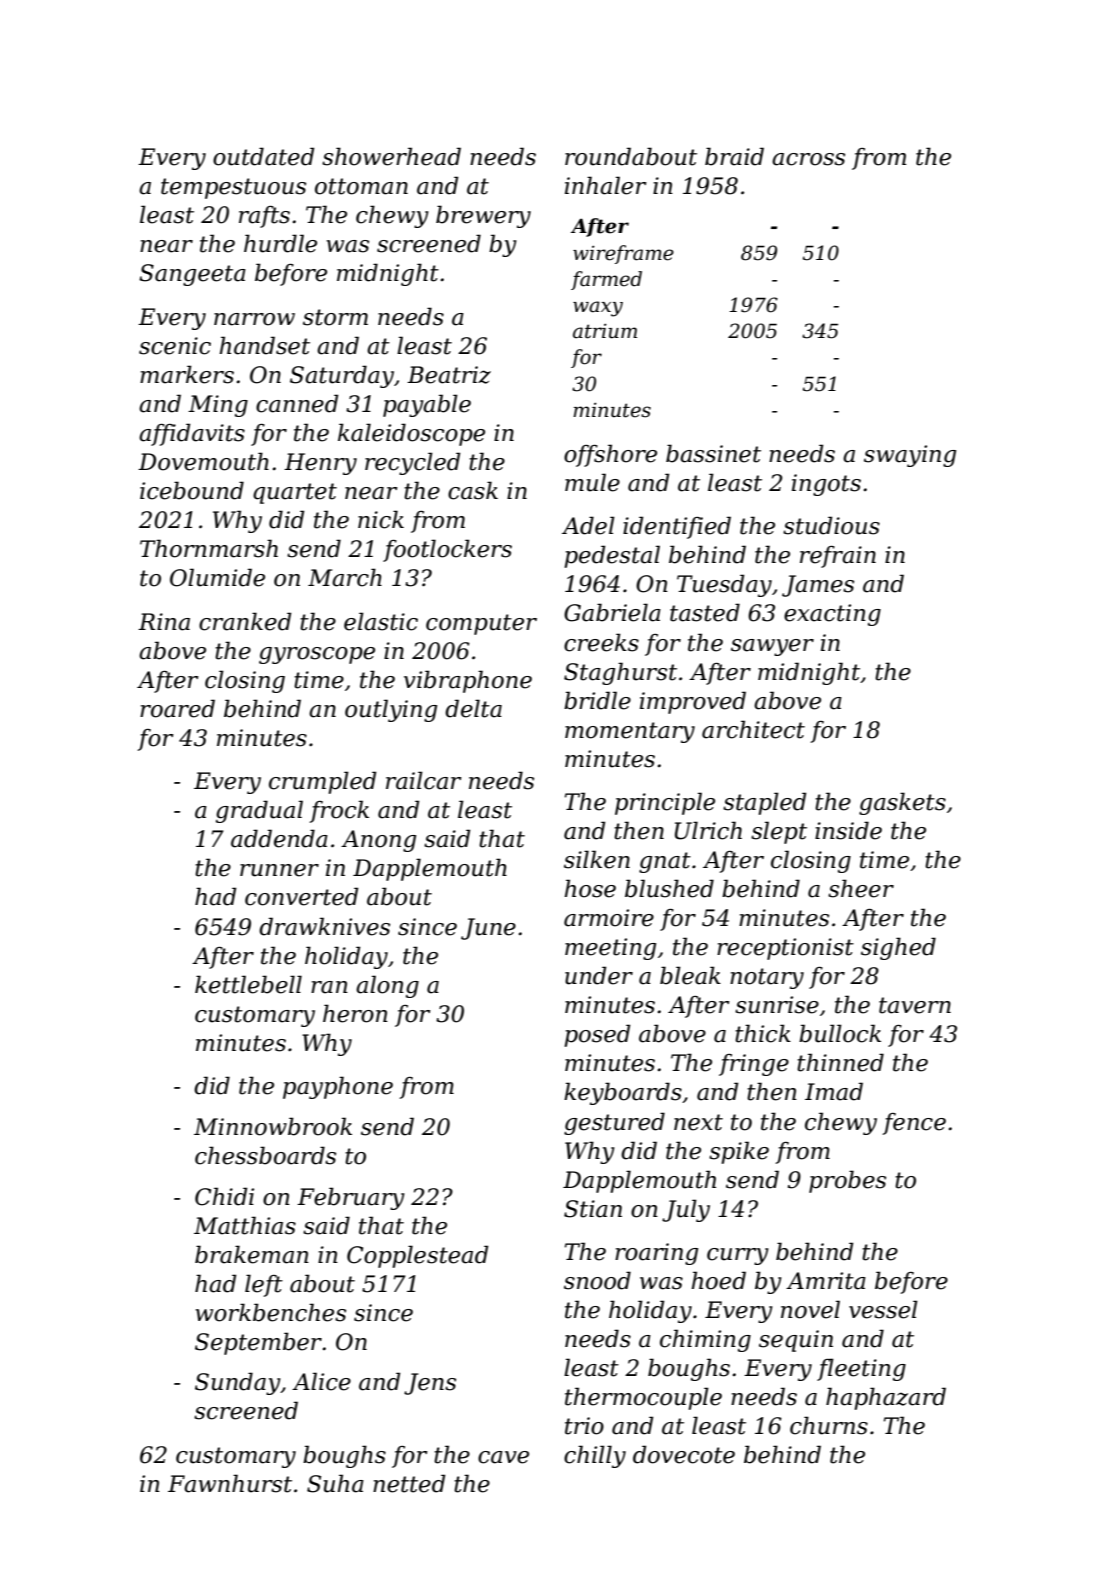 Image resolution: width=1101 pixels, height=1595 pixels. What do you see at coordinates (767, 978) in the screenshot?
I see `notary` at bounding box center [767, 978].
